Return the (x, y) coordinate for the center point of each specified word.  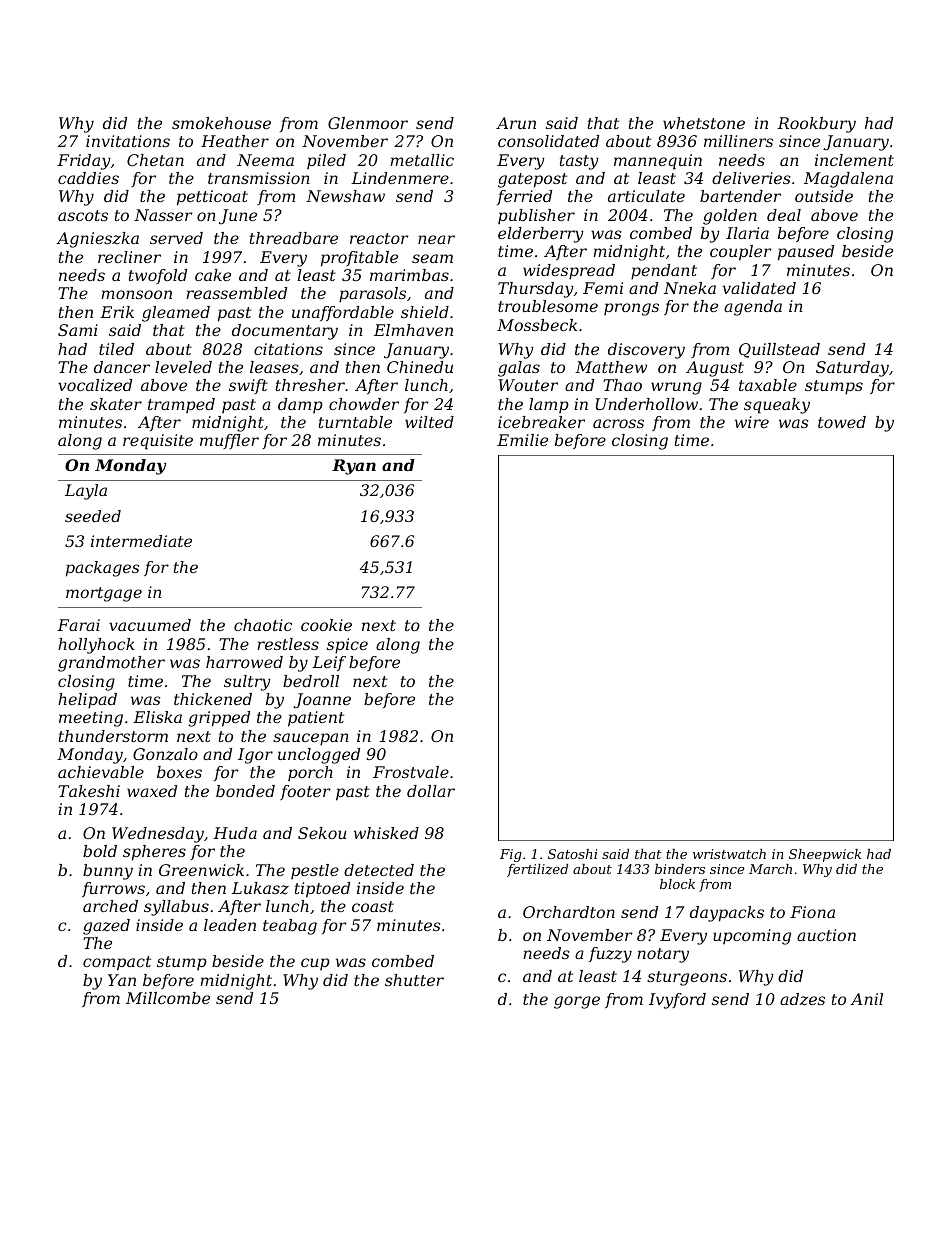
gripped (219, 719)
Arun (516, 123)
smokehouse (221, 123)
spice (347, 646)
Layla (86, 492)
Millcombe (168, 998)
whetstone (704, 123)
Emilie (522, 440)
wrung (676, 388)
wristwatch (729, 854)
